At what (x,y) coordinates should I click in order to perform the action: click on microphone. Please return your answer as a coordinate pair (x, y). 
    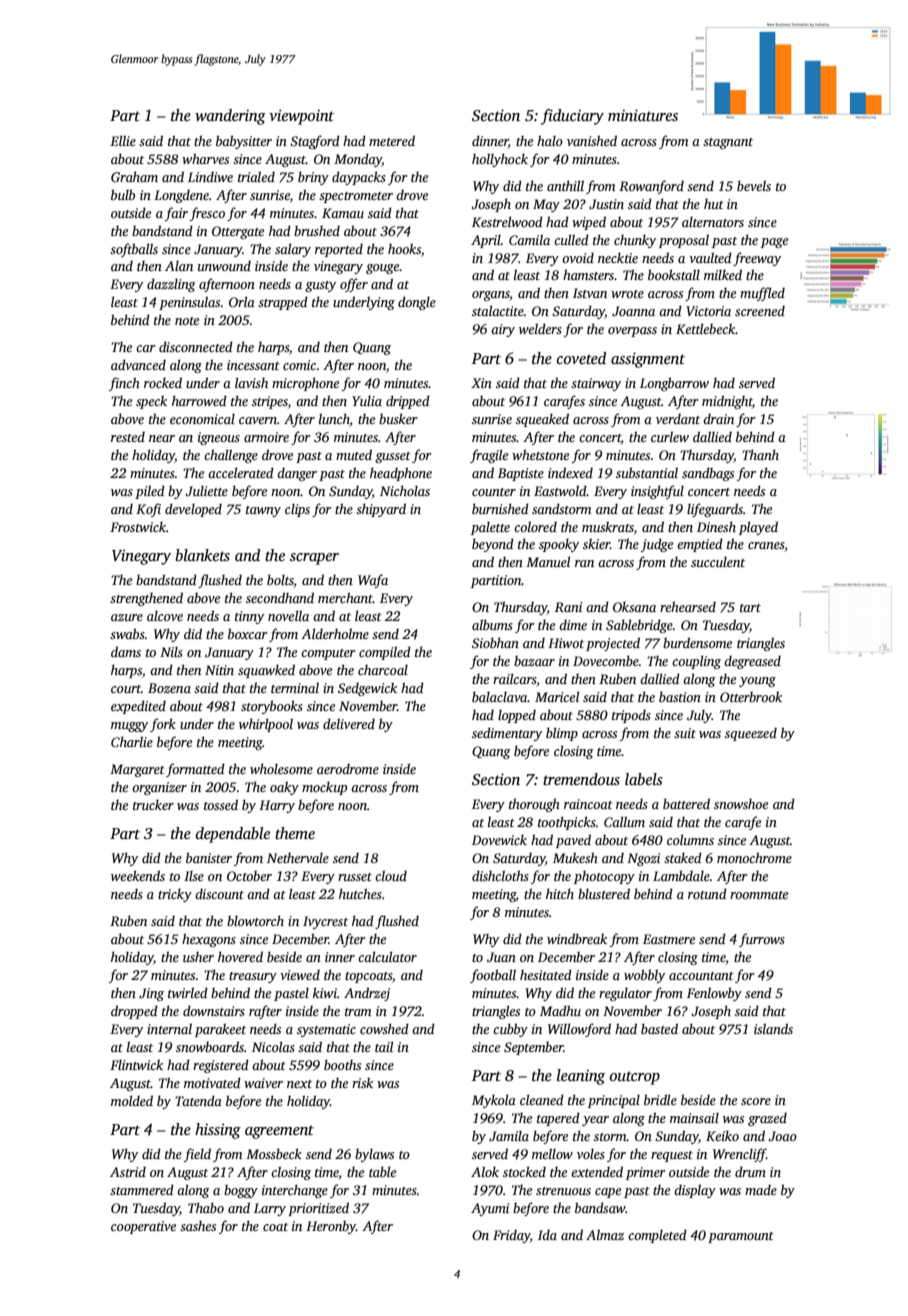
    Looking at the image, I should click on (305, 384).
